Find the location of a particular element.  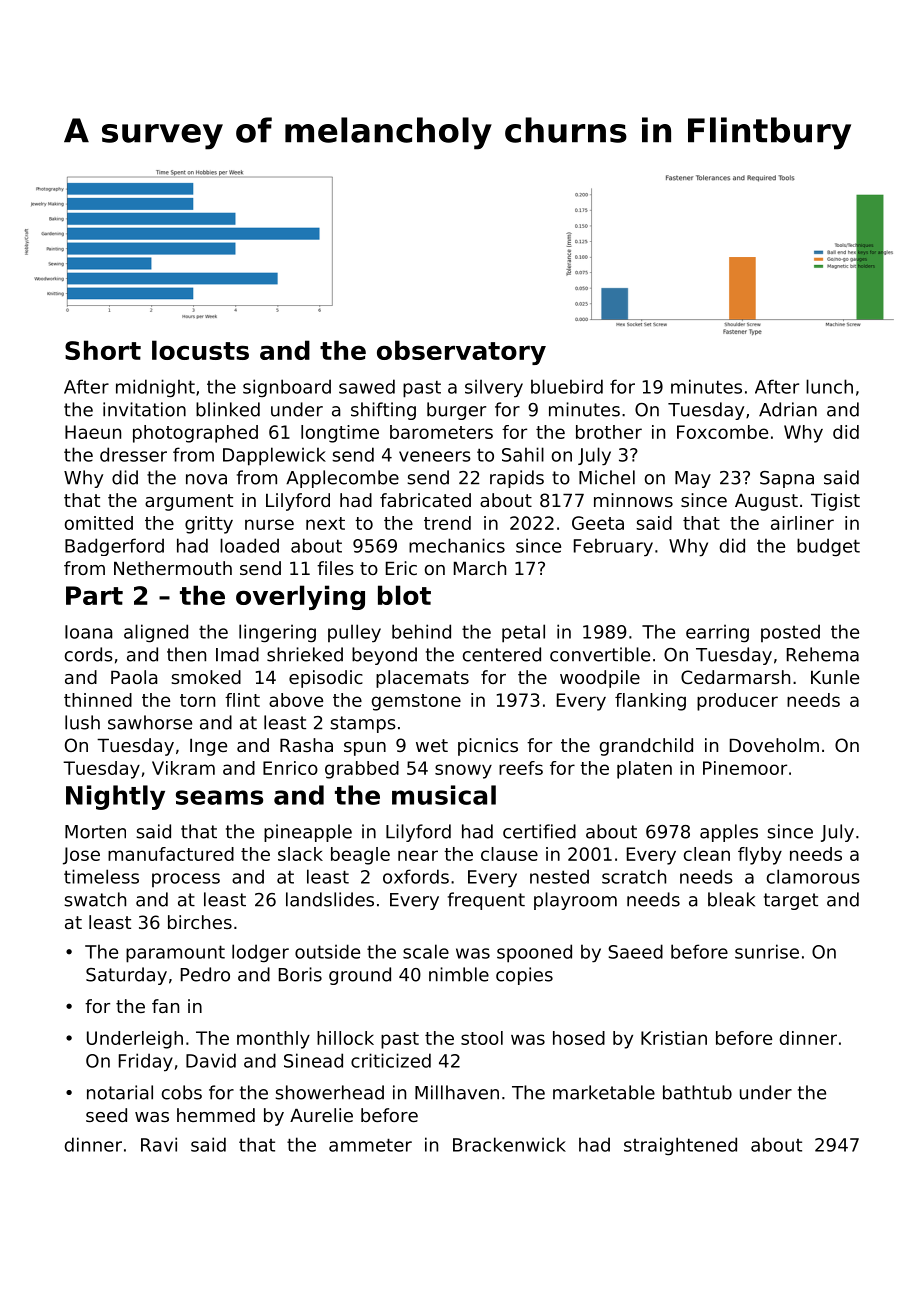

dresser is located at coordinates (133, 454).
